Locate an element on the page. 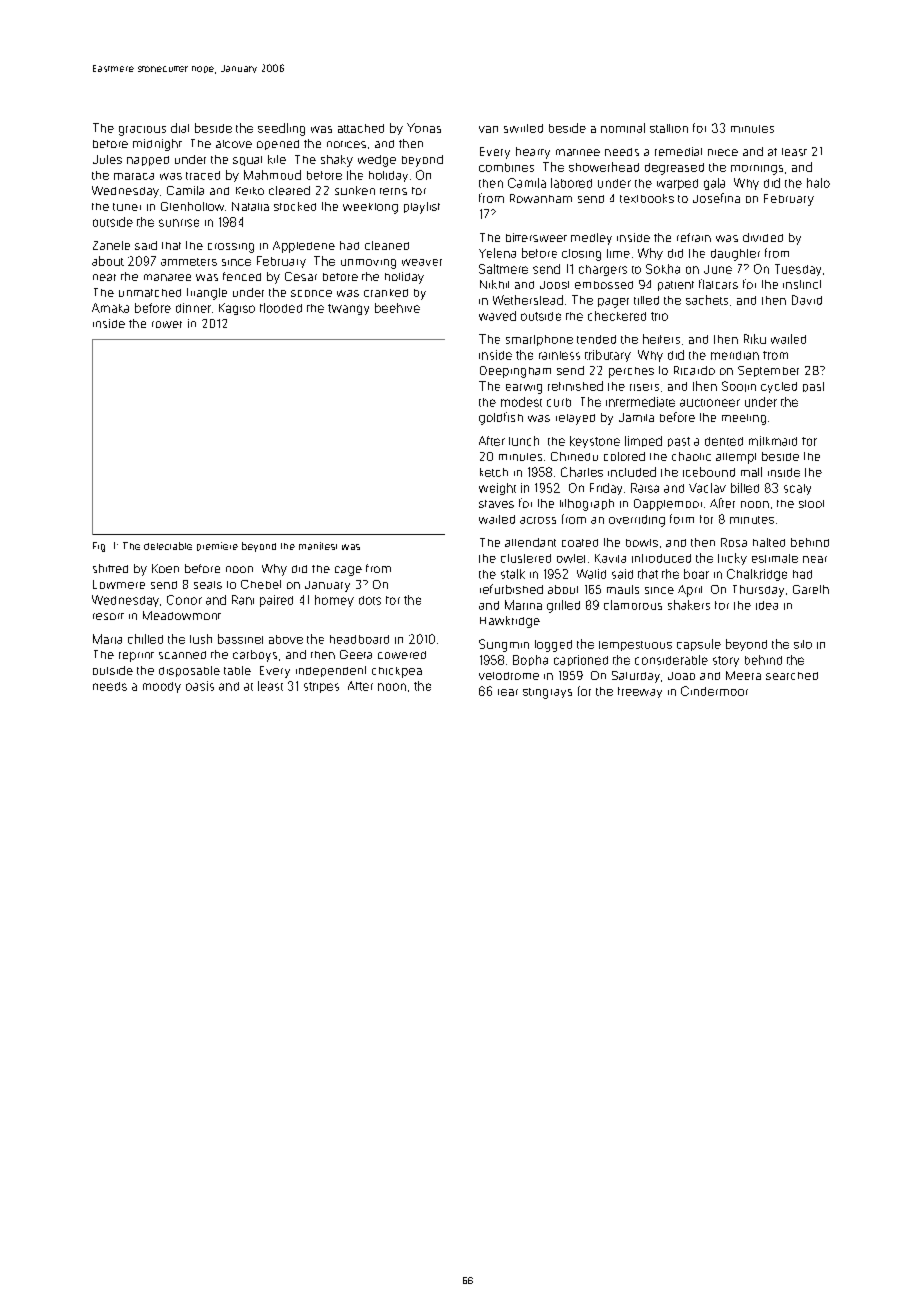 This document has height=1308, width=924. fenced is located at coordinates (242, 276).
